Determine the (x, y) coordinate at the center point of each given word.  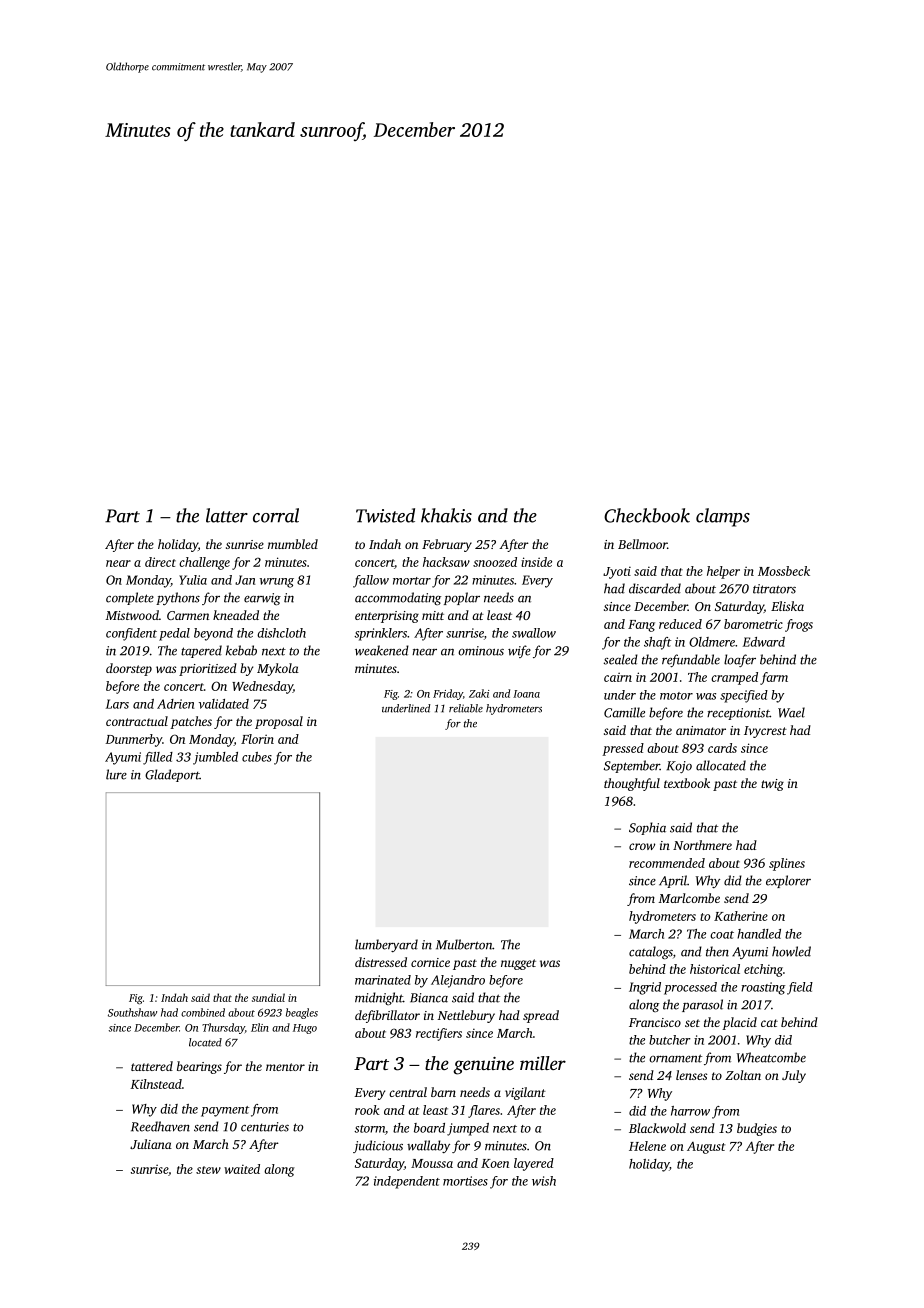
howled (791, 951)
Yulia (193, 580)
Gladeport (172, 775)
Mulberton (464, 944)
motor (676, 696)
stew (208, 1170)
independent (407, 1182)
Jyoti (617, 572)
